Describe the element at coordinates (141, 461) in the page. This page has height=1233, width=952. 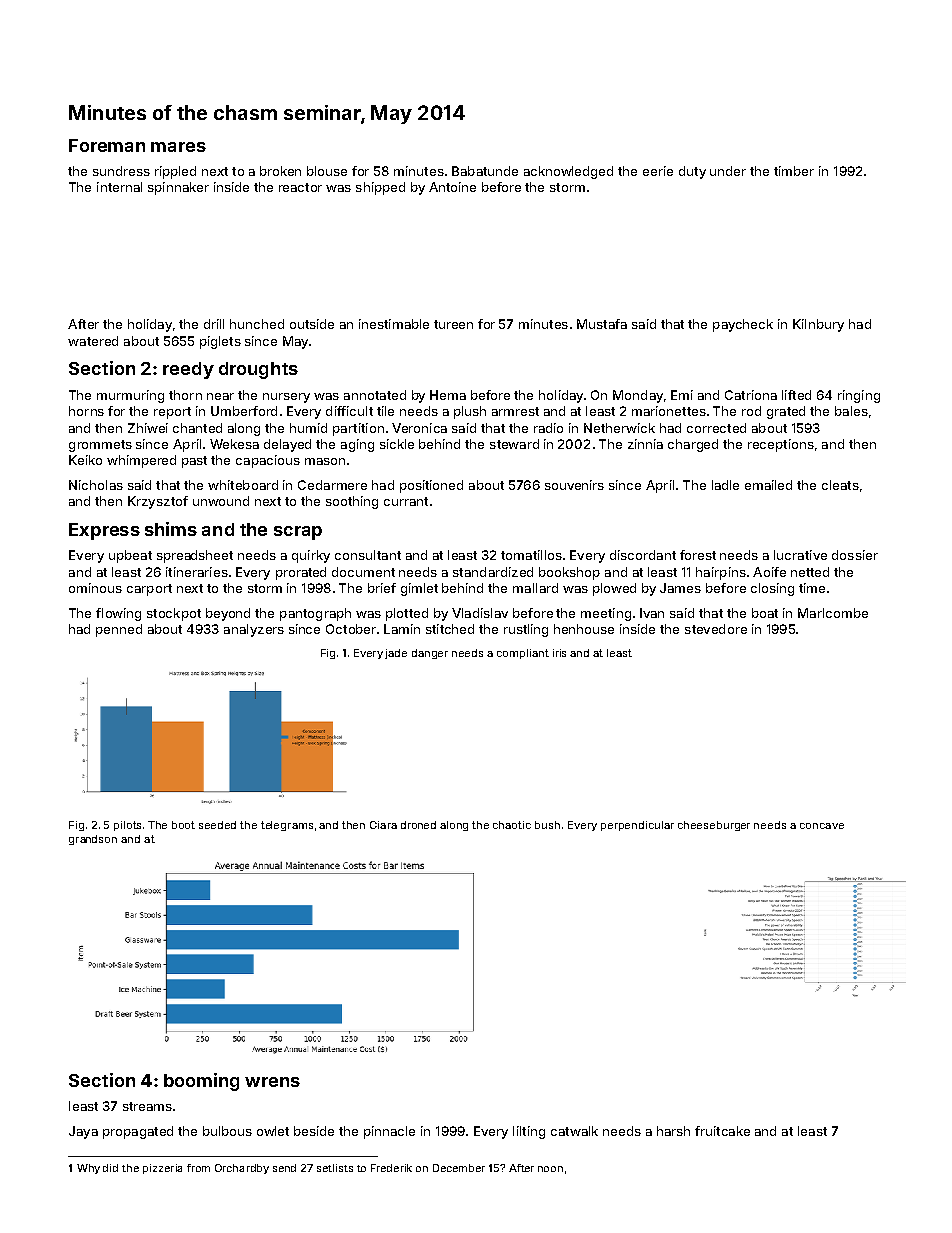
I see `whimpered` at that location.
